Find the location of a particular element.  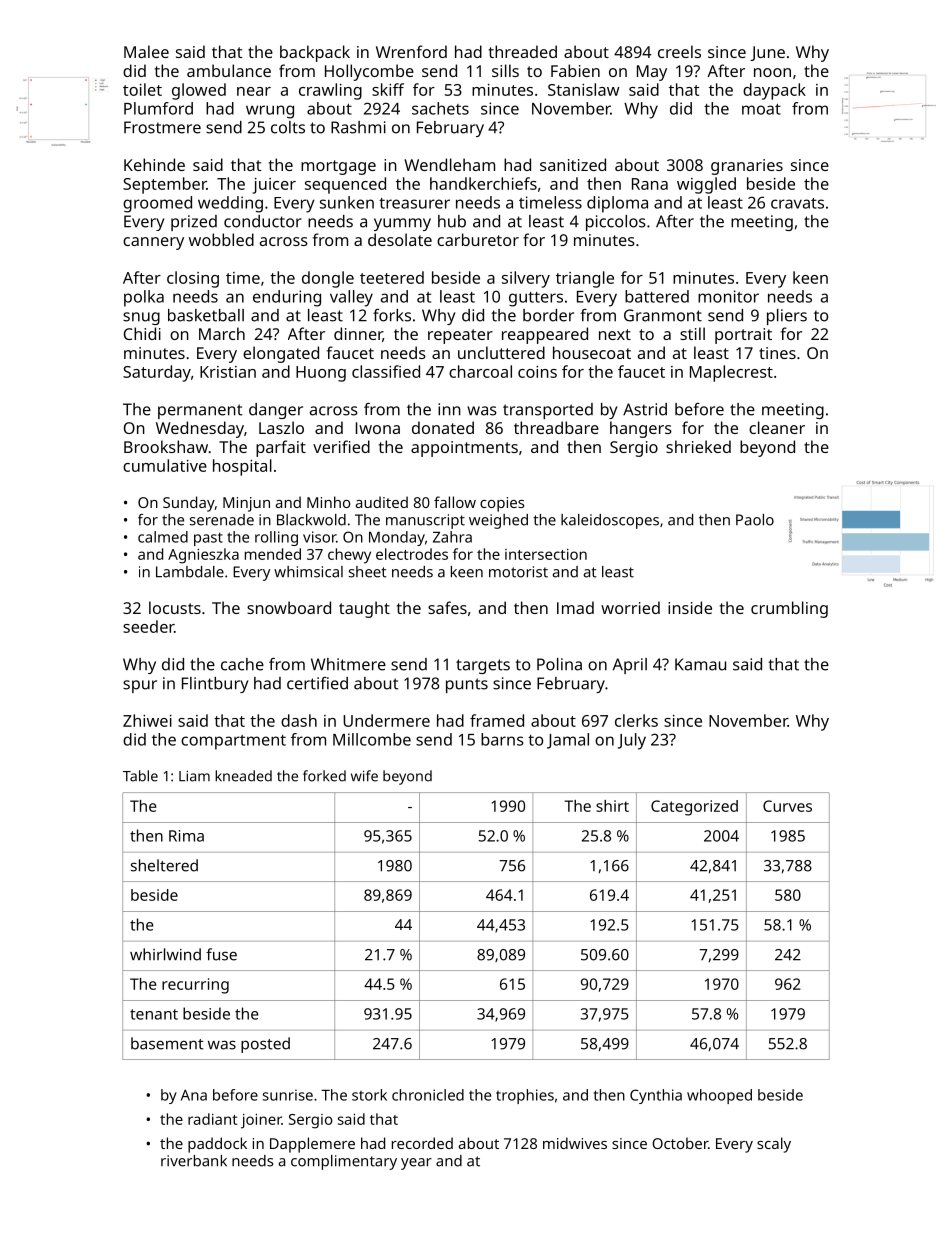

riverbank is located at coordinates (194, 1161).
